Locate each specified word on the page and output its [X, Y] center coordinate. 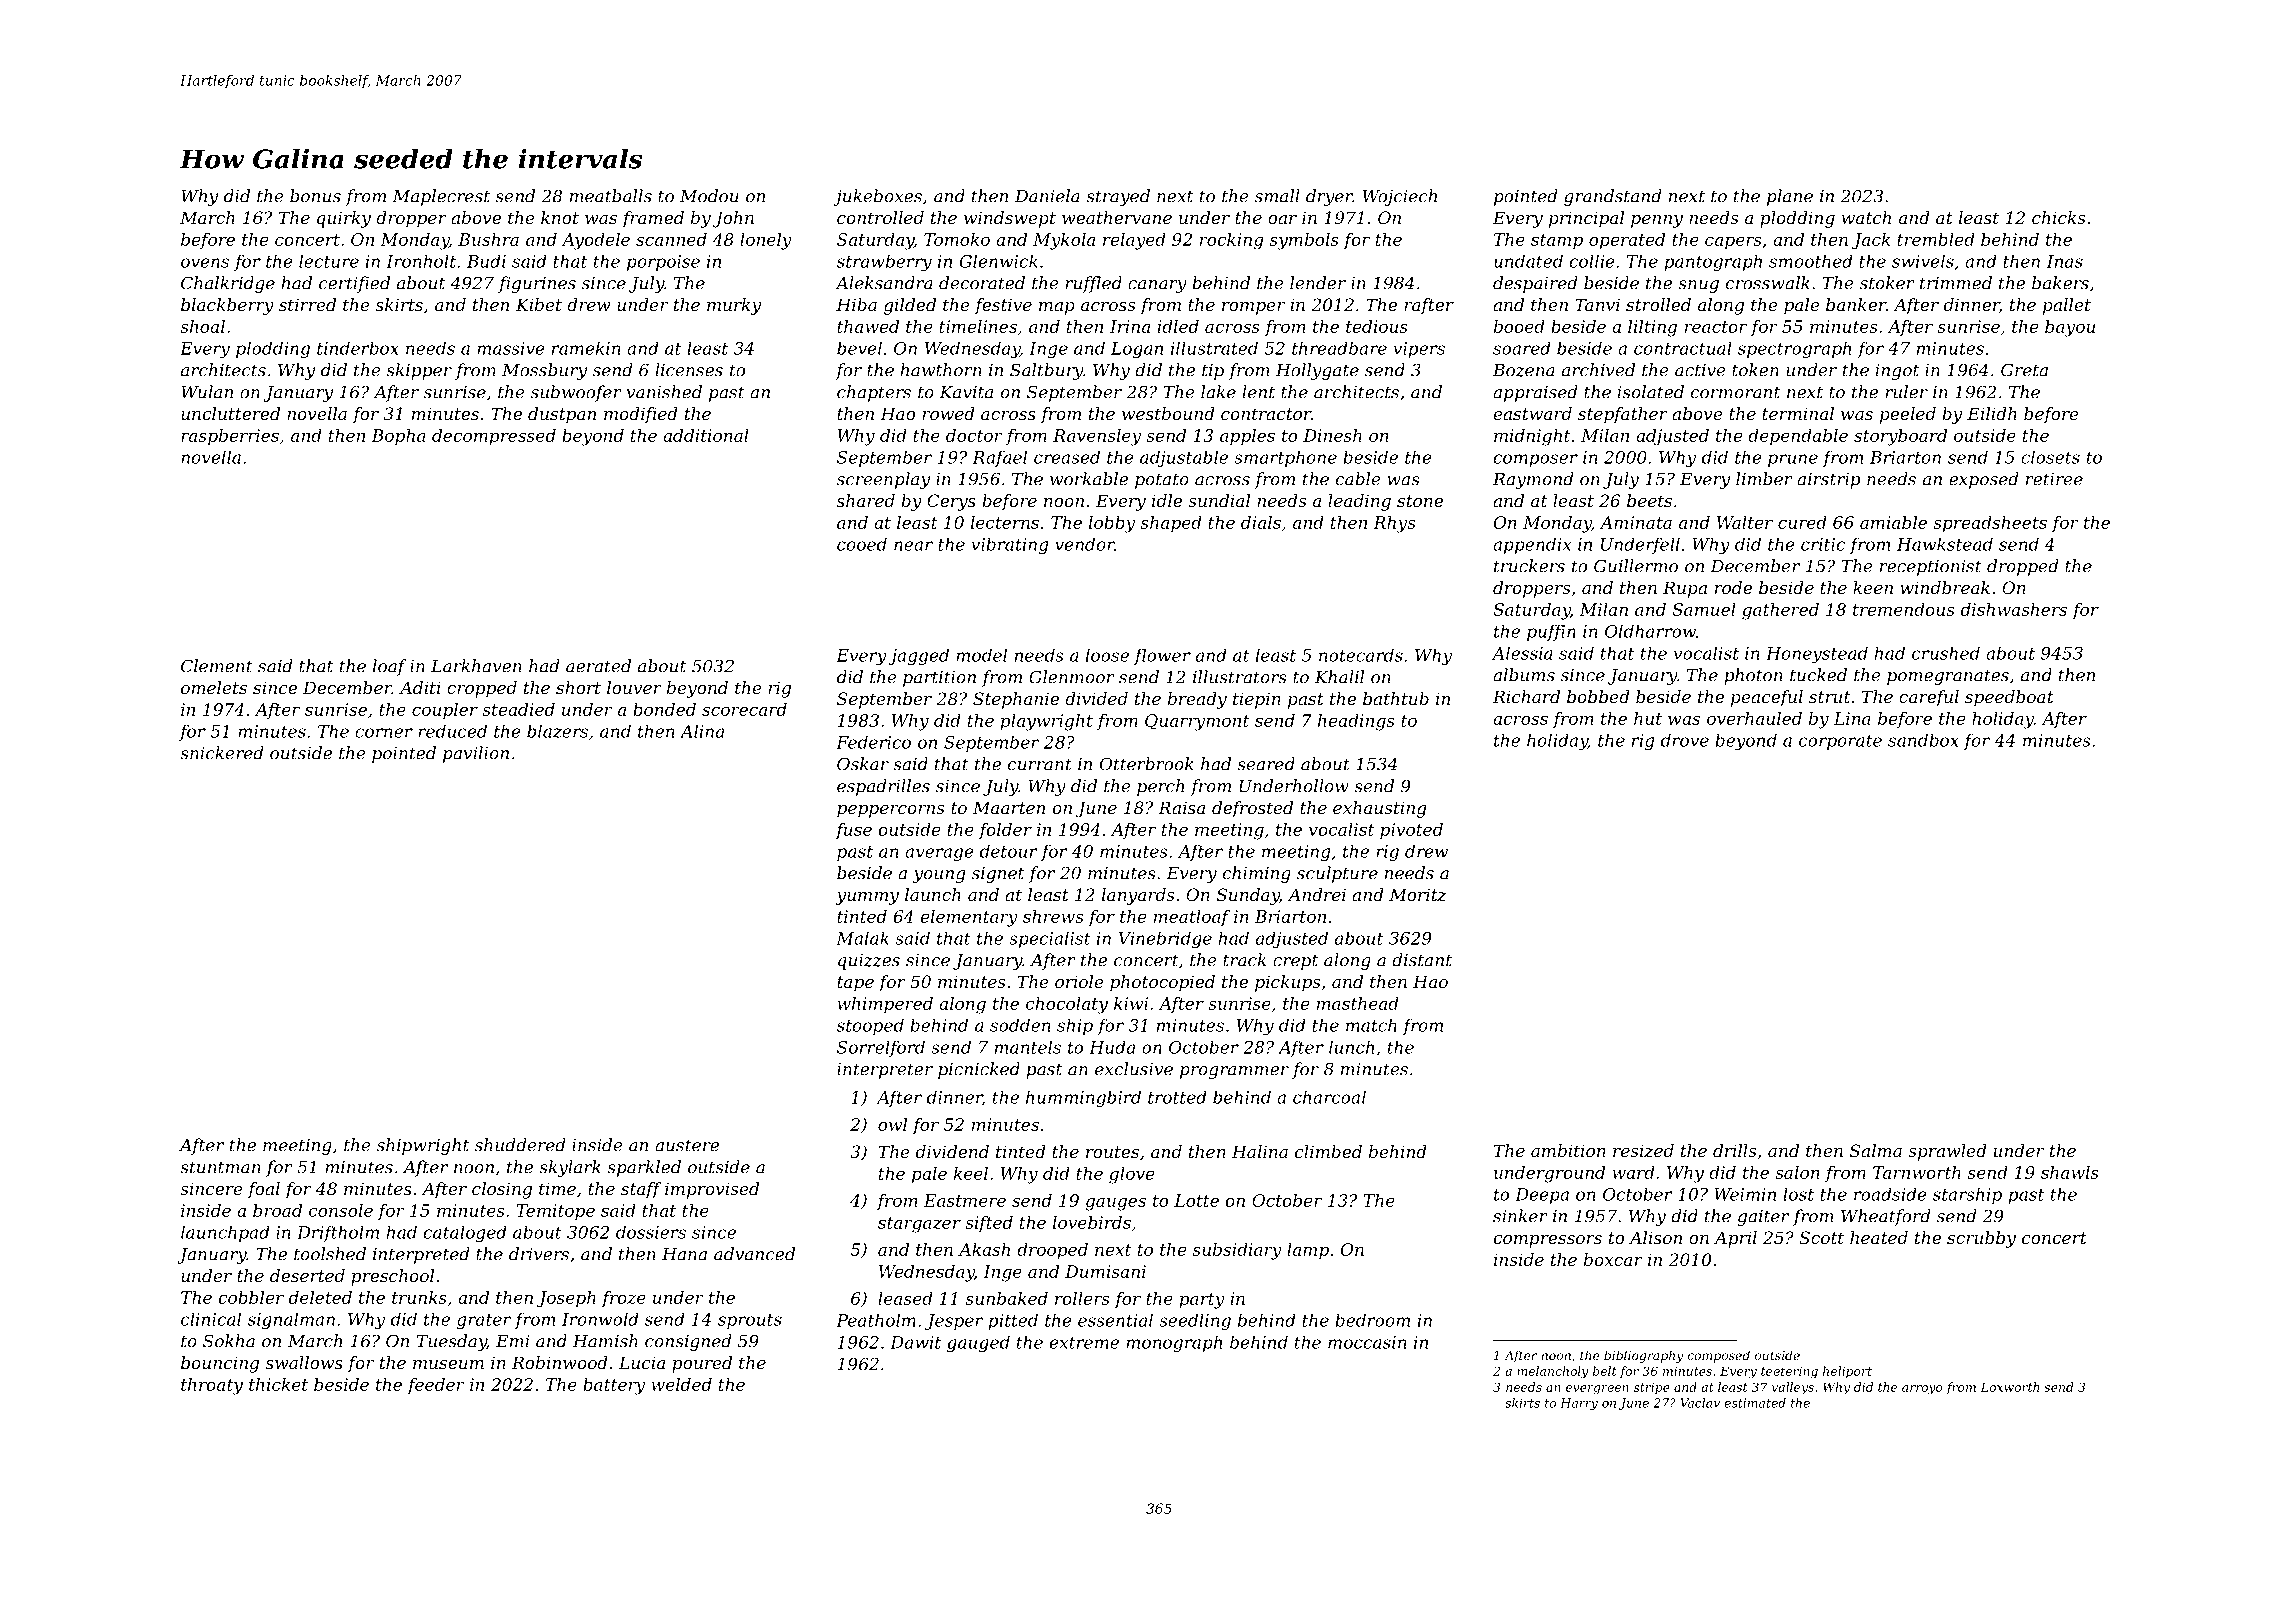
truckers [1529, 566]
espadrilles [883, 787]
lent [1258, 392]
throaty [212, 1386]
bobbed [1598, 696]
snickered [222, 753]
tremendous [1903, 609]
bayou [2070, 328]
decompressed [494, 437]
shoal [202, 326]
